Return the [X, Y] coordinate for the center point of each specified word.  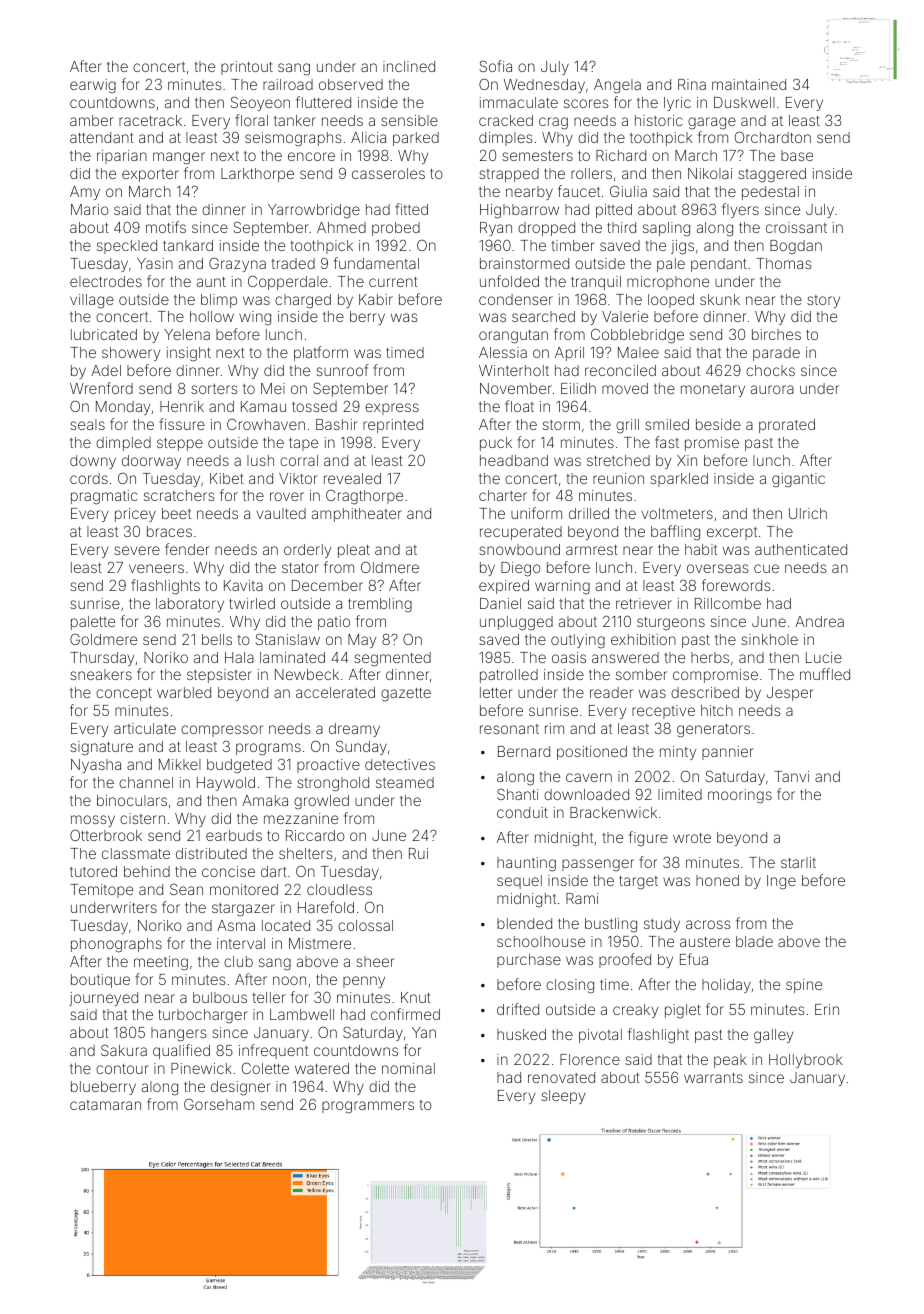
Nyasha [96, 766]
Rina [692, 84]
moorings [740, 796]
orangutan [513, 337]
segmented [392, 659]
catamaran [105, 1105]
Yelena [187, 334]
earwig [93, 86]
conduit [522, 812]
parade [776, 354]
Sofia [495, 66]
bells [217, 639]
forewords [736, 585]
